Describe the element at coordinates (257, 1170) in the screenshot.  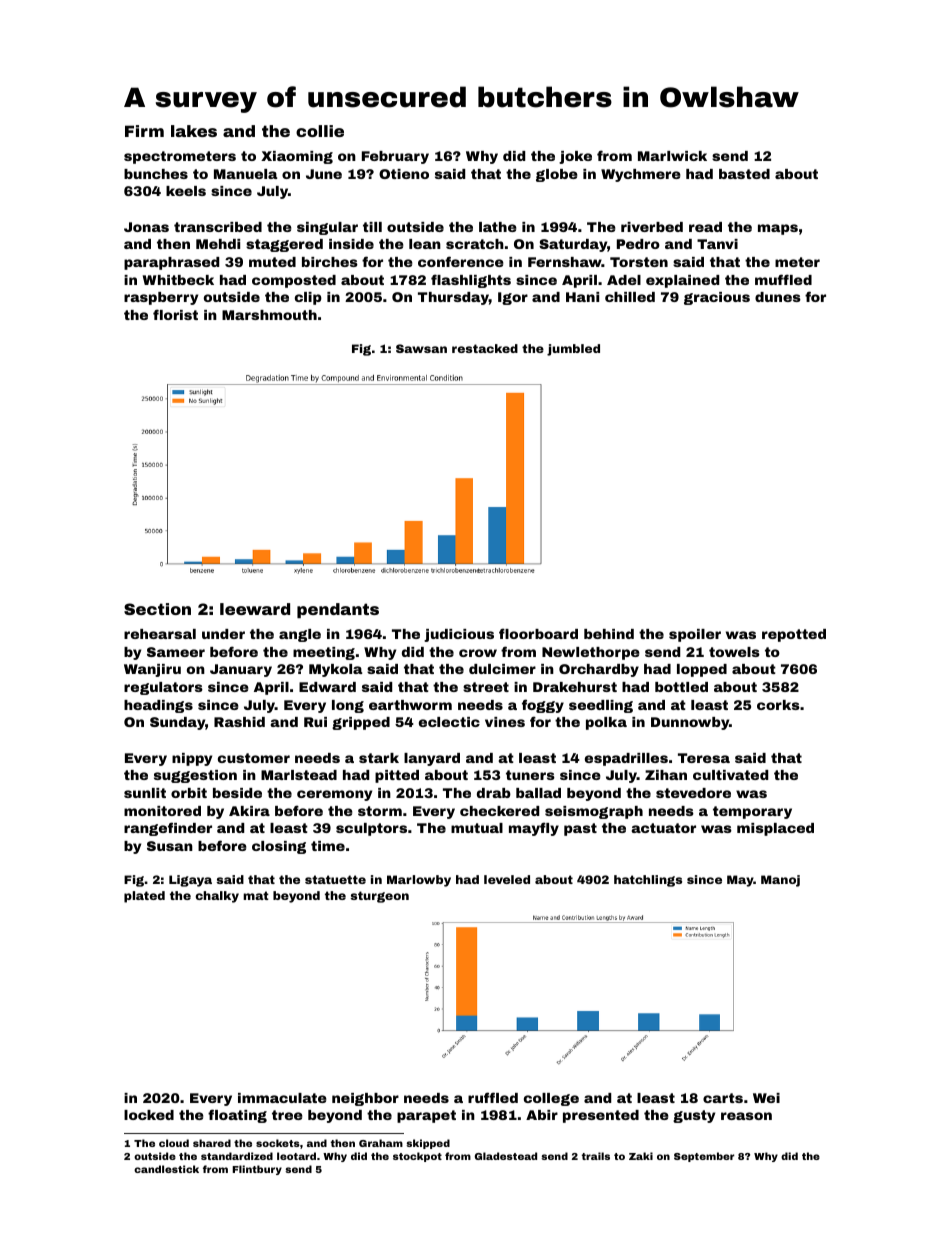
I see `Flintbury` at that location.
